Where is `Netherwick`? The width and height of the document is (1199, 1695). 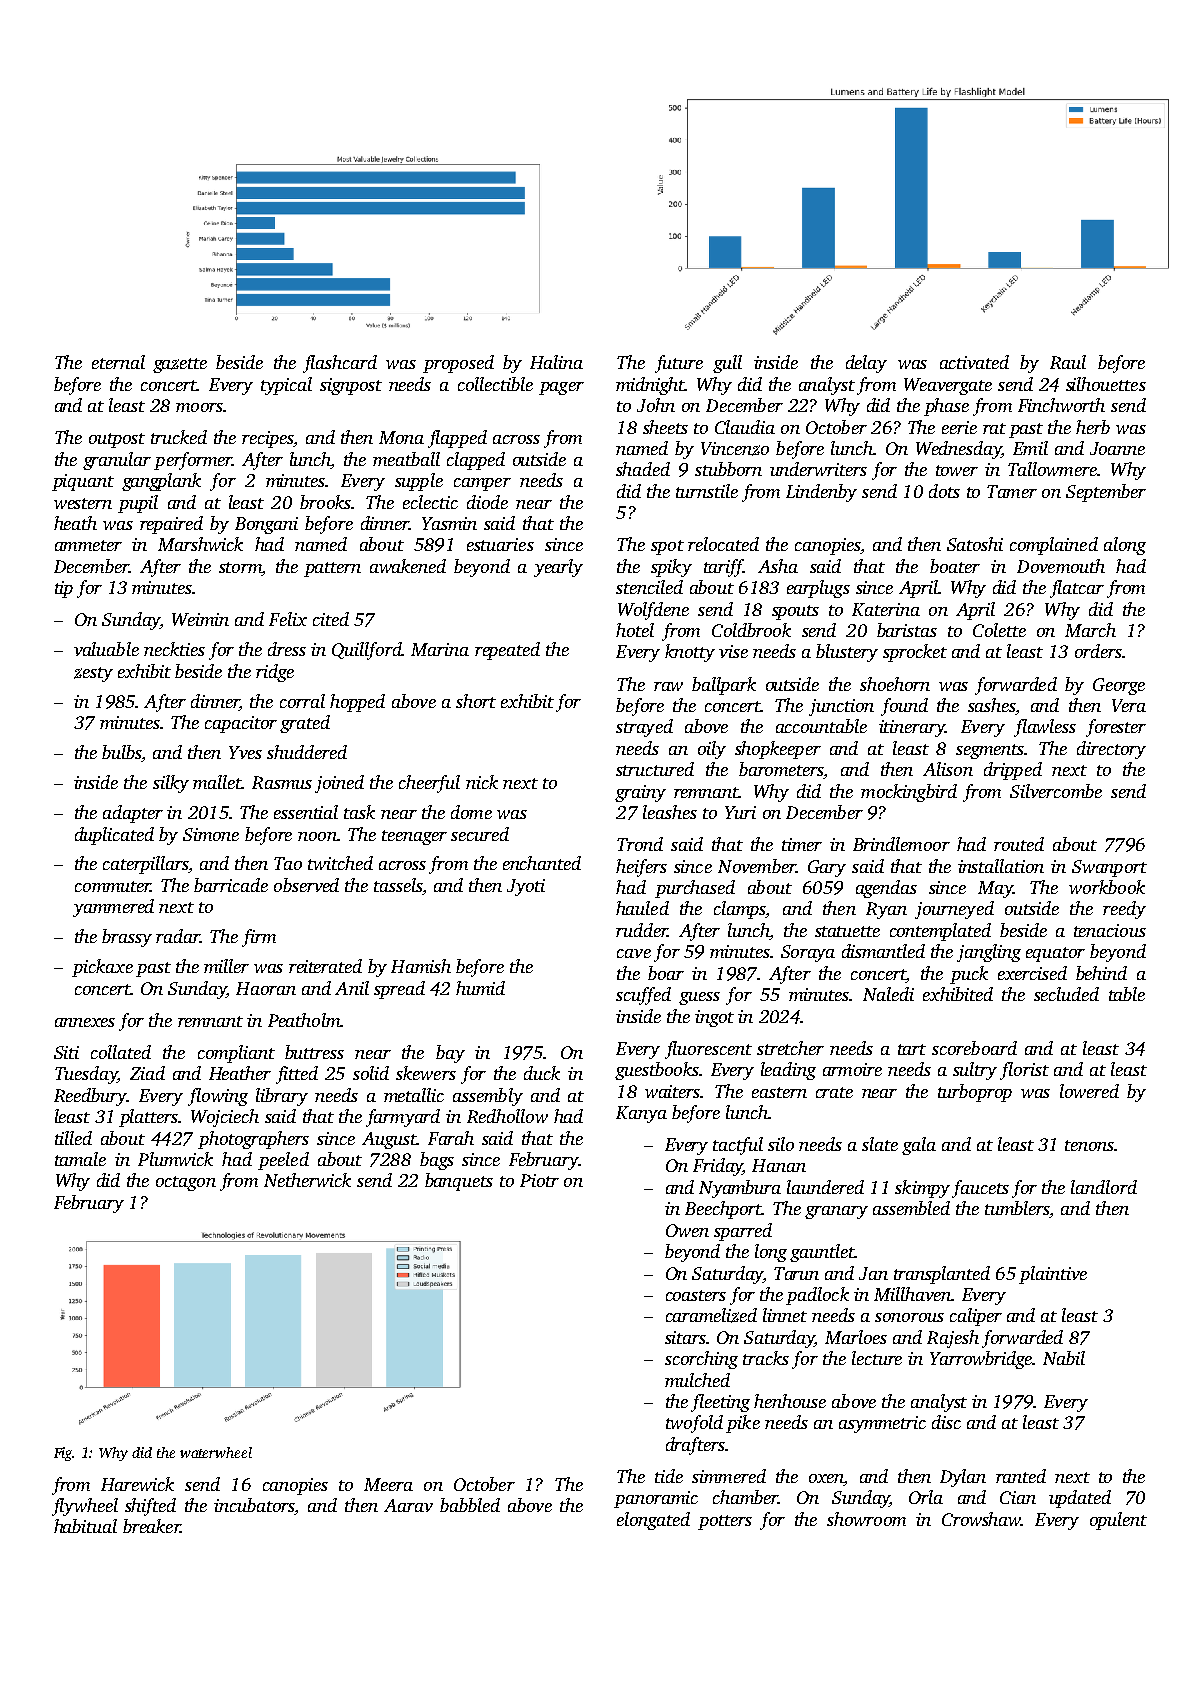 Netherwick is located at coordinates (307, 1180).
